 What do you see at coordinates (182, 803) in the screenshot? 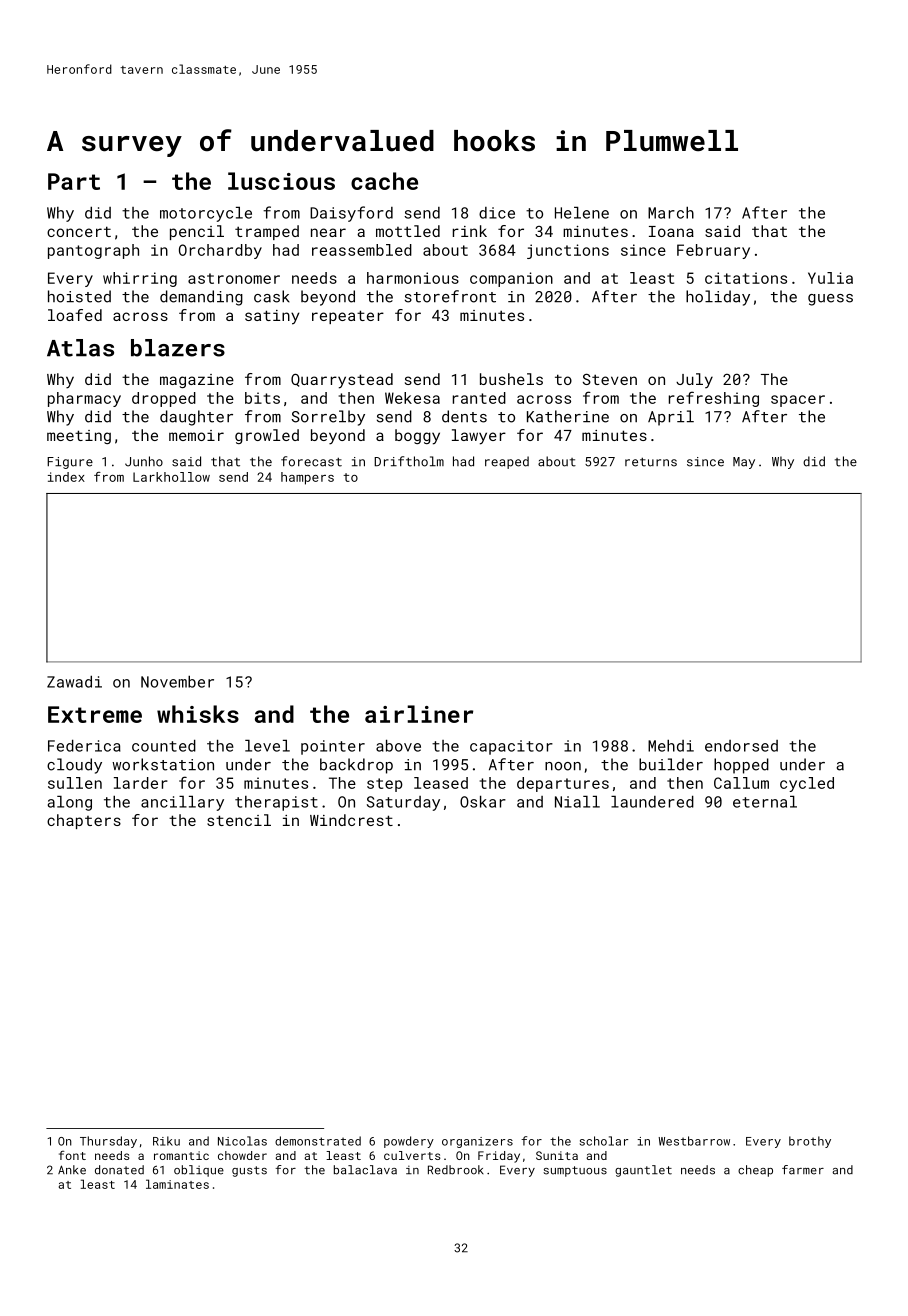
I see `ancillary` at bounding box center [182, 803].
